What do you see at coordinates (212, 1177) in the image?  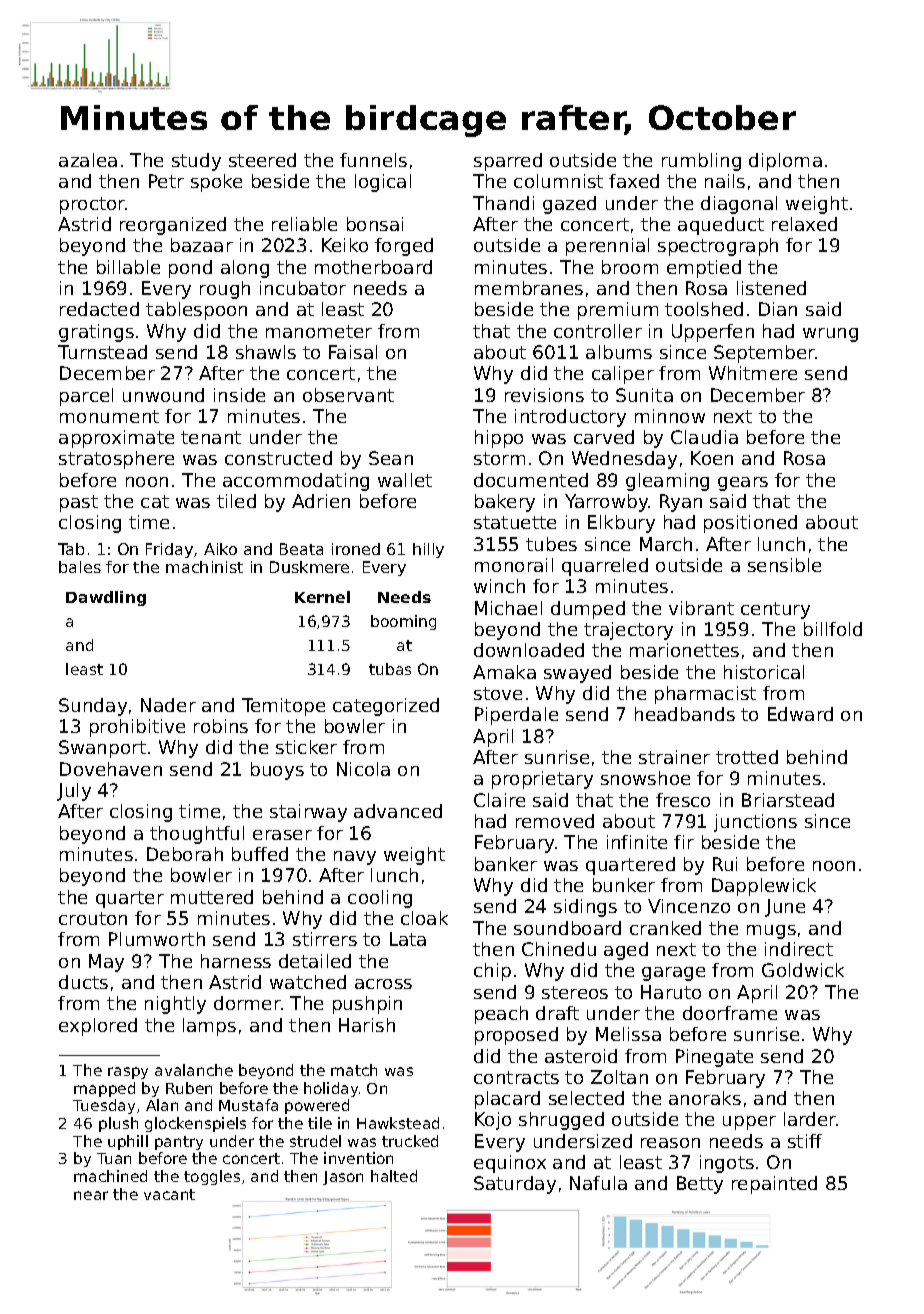 I see `toggles` at bounding box center [212, 1177].
